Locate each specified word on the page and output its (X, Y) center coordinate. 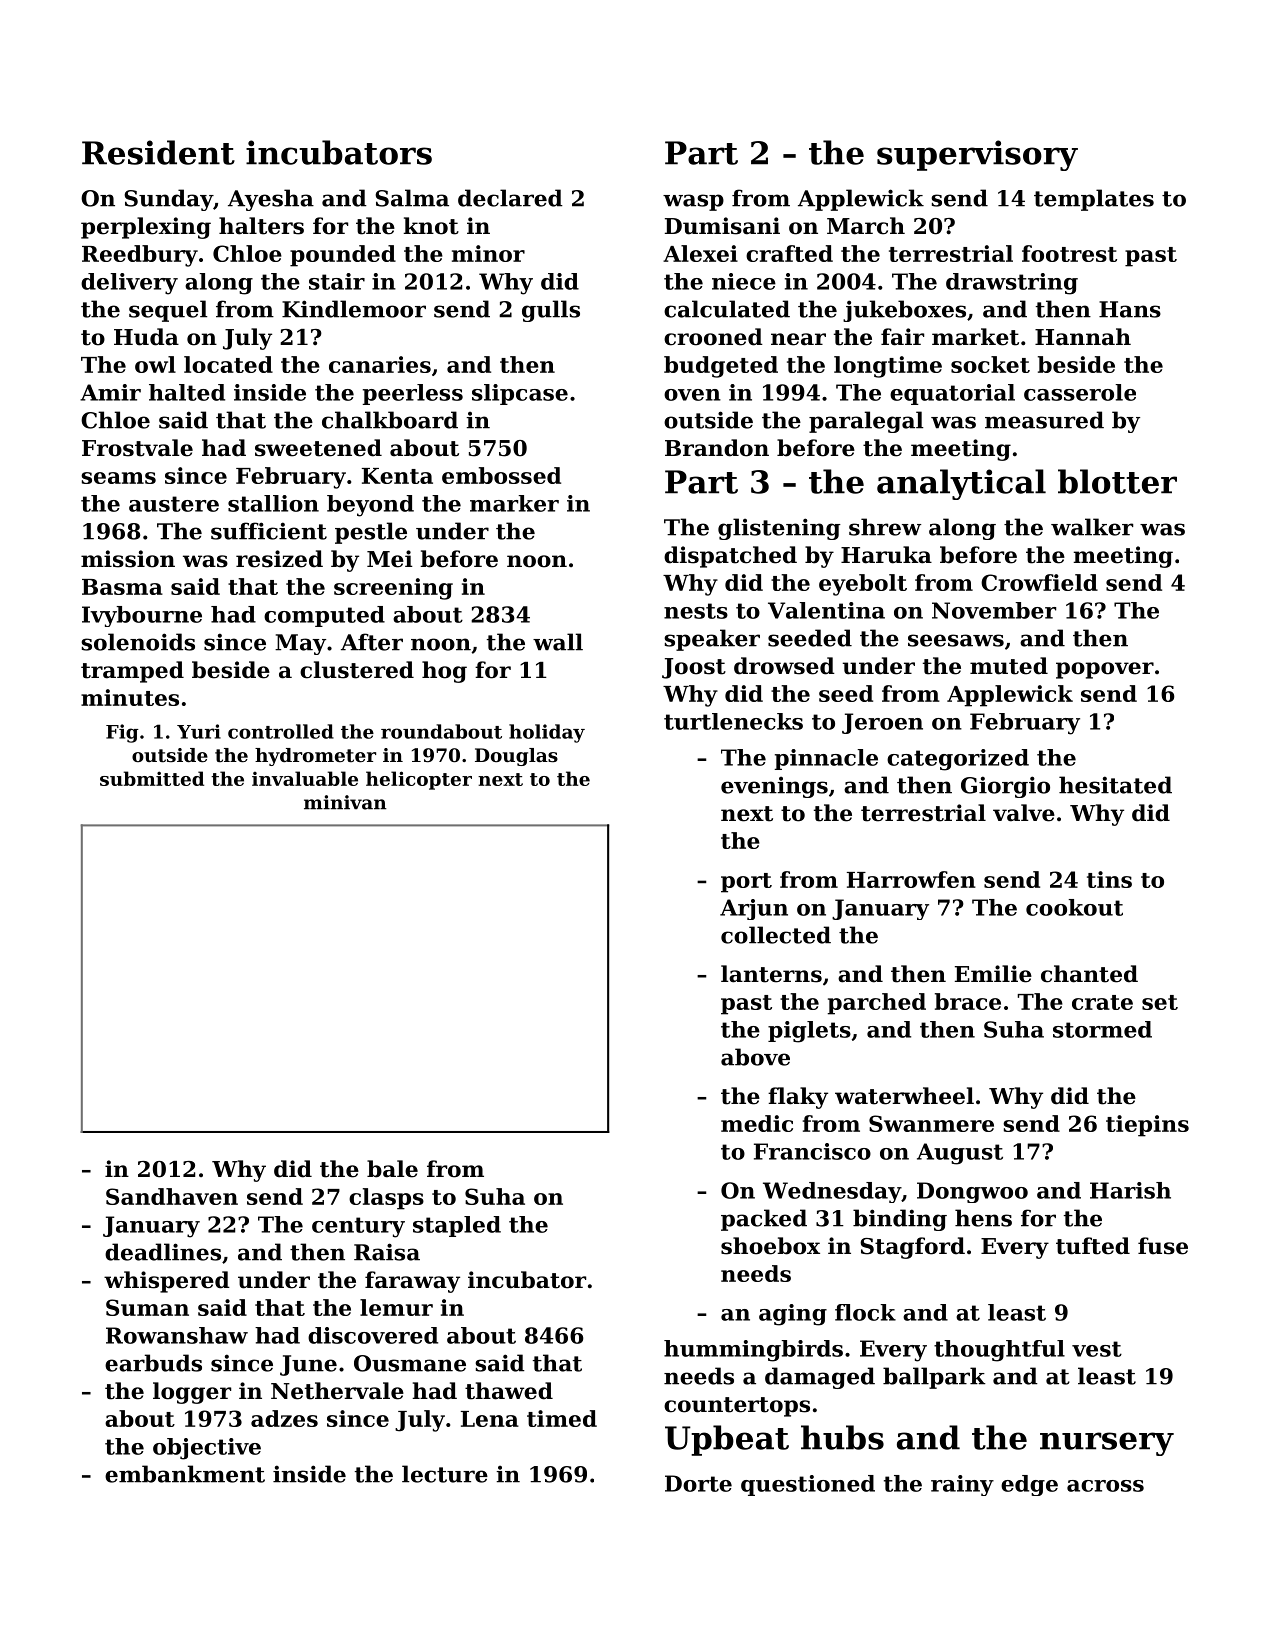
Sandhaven (172, 1196)
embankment (185, 1474)
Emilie (993, 974)
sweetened (318, 448)
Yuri (199, 731)
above (755, 1057)
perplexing (146, 228)
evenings (774, 787)
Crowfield (1039, 582)
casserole (1080, 392)
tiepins (1147, 1126)
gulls (551, 311)
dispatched (730, 557)
